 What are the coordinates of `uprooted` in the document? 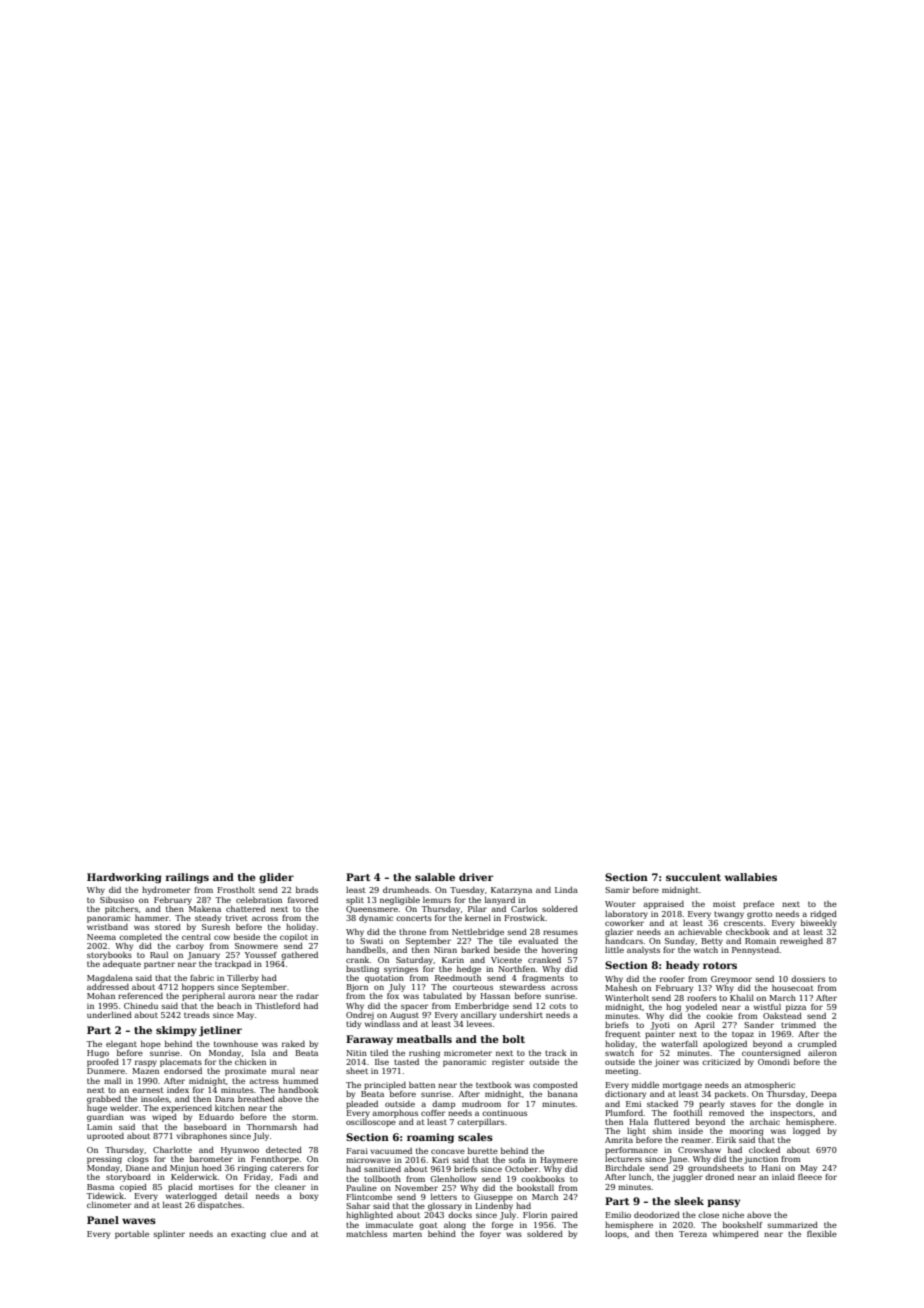 It's located at (105, 1136).
